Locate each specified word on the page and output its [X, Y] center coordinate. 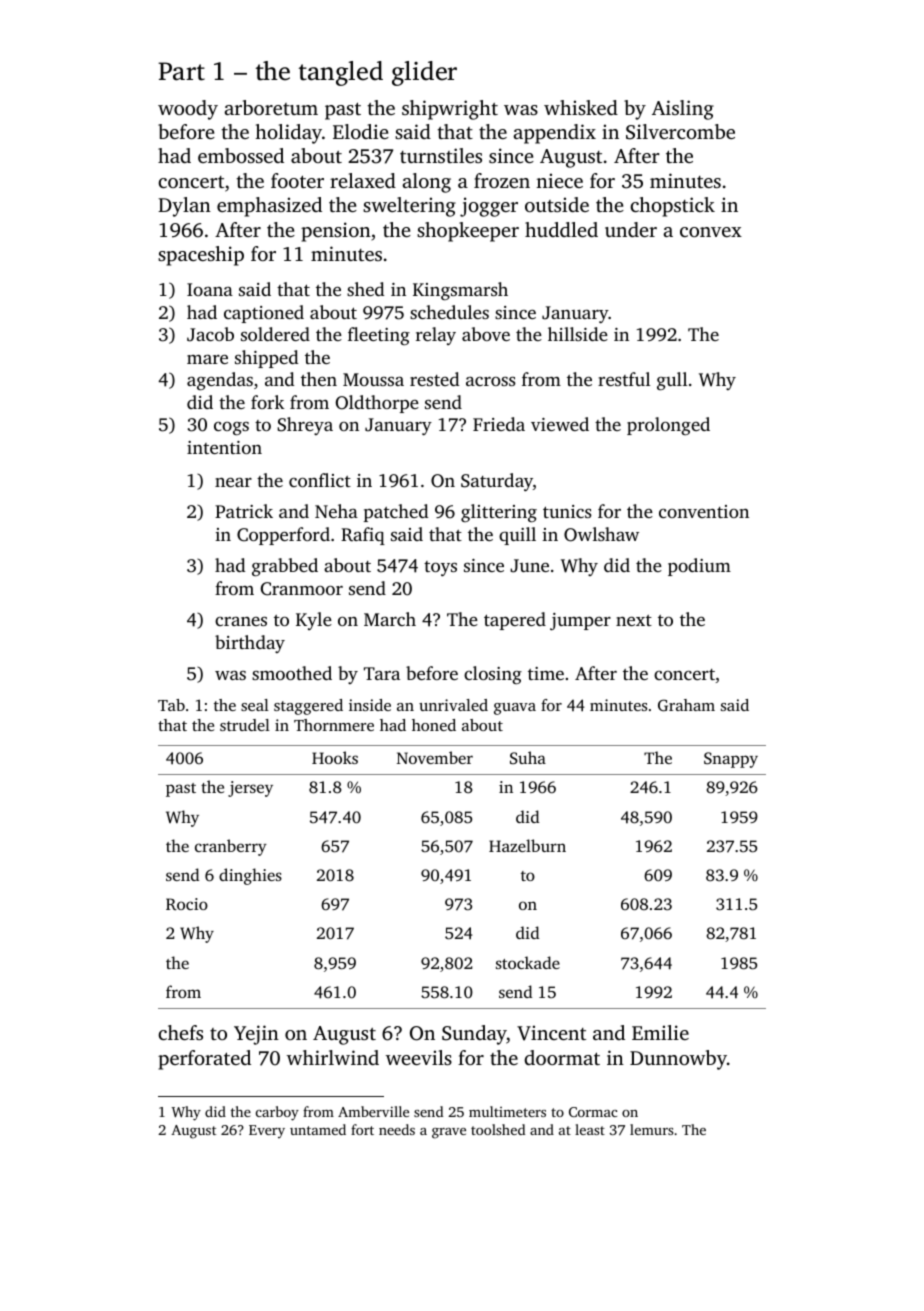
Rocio [187, 904]
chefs [180, 1032]
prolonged [668, 426]
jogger [489, 207]
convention [704, 511]
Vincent [551, 1033]
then [319, 379]
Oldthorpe [377, 404]
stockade [528, 962]
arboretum [271, 107]
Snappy [731, 760]
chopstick [672, 207]
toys [440, 568]
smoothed [292, 673]
